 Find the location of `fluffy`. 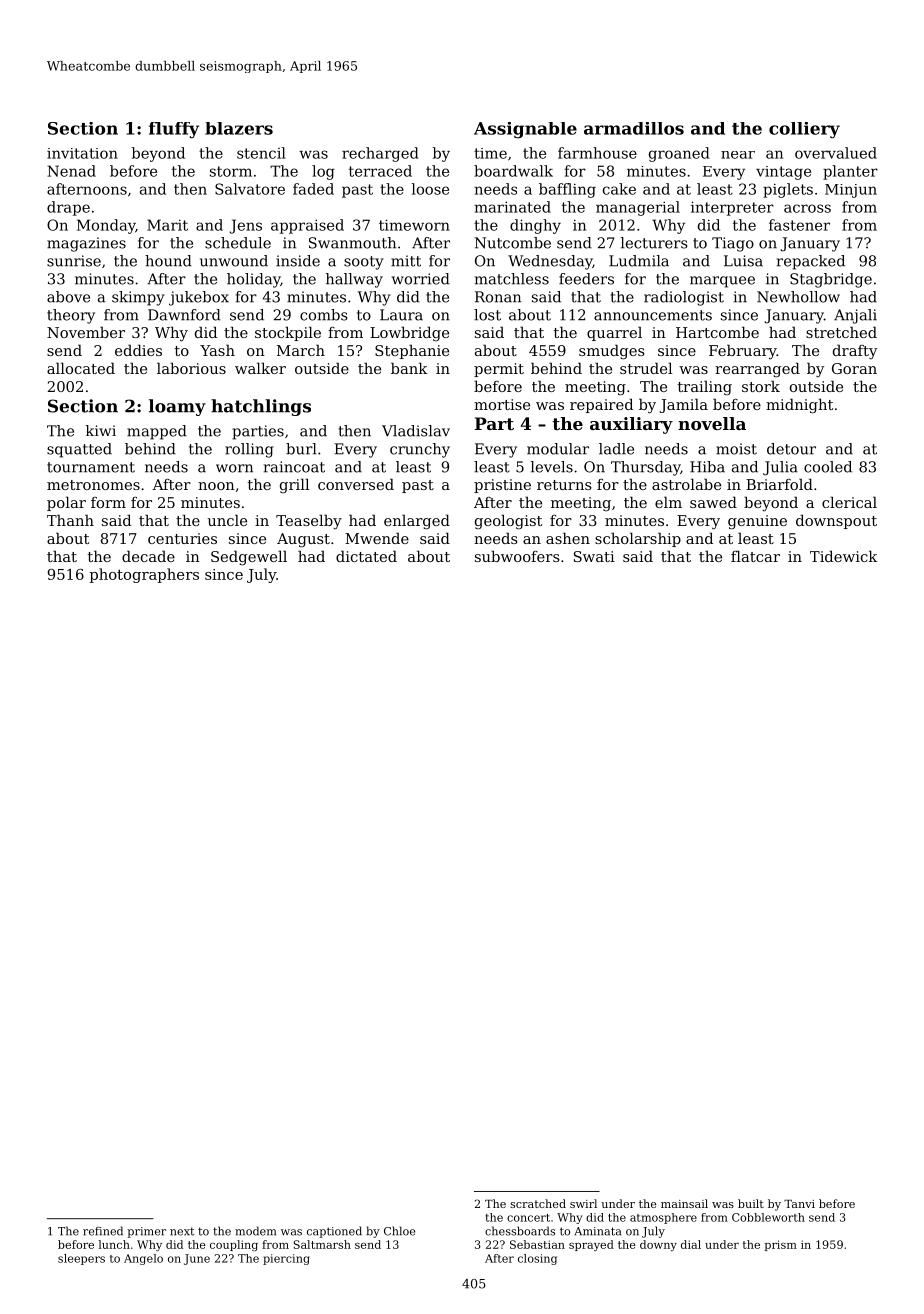

fluffy is located at coordinates (174, 130).
